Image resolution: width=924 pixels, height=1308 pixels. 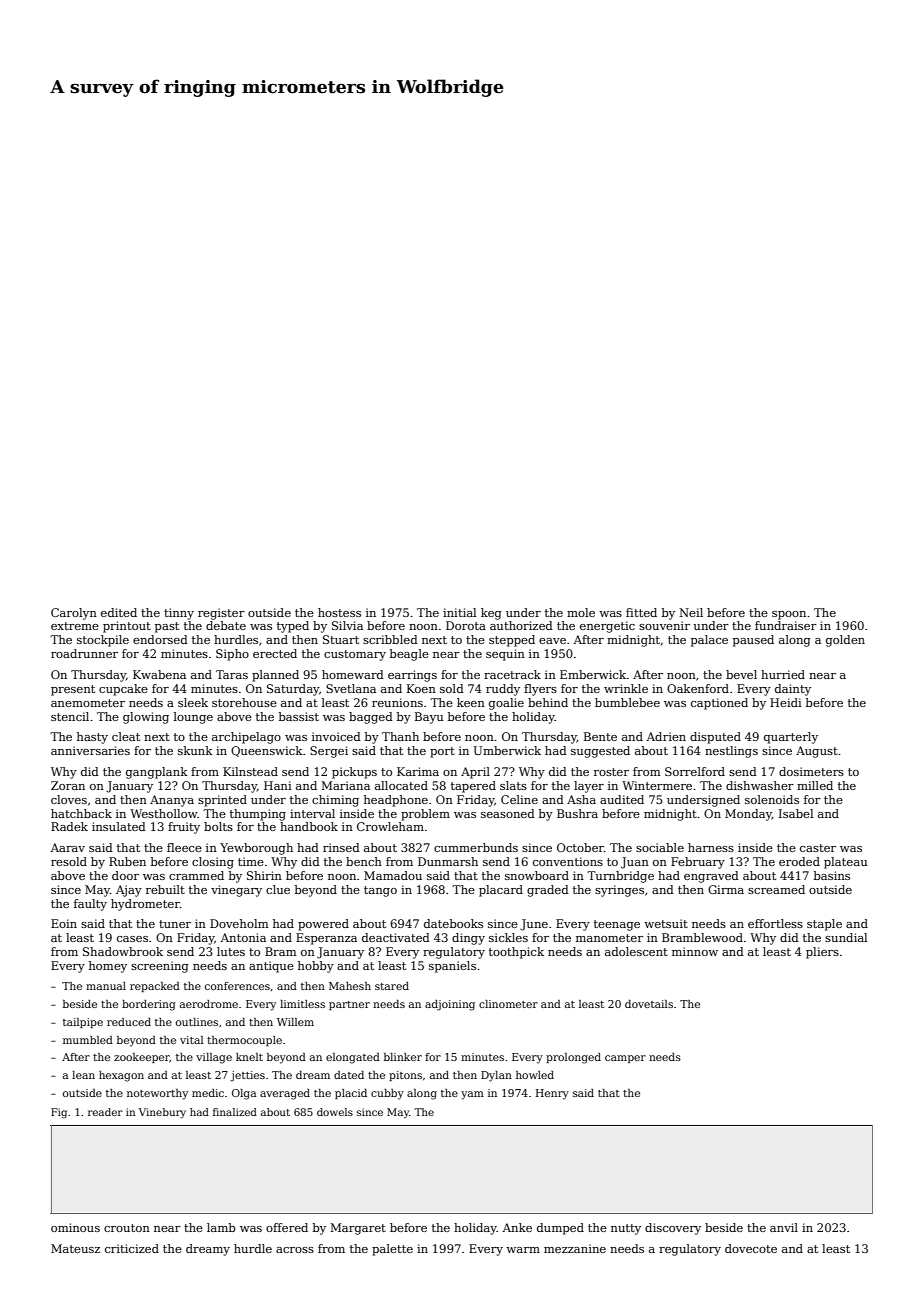 What do you see at coordinates (74, 614) in the document?
I see `Carolyn` at bounding box center [74, 614].
